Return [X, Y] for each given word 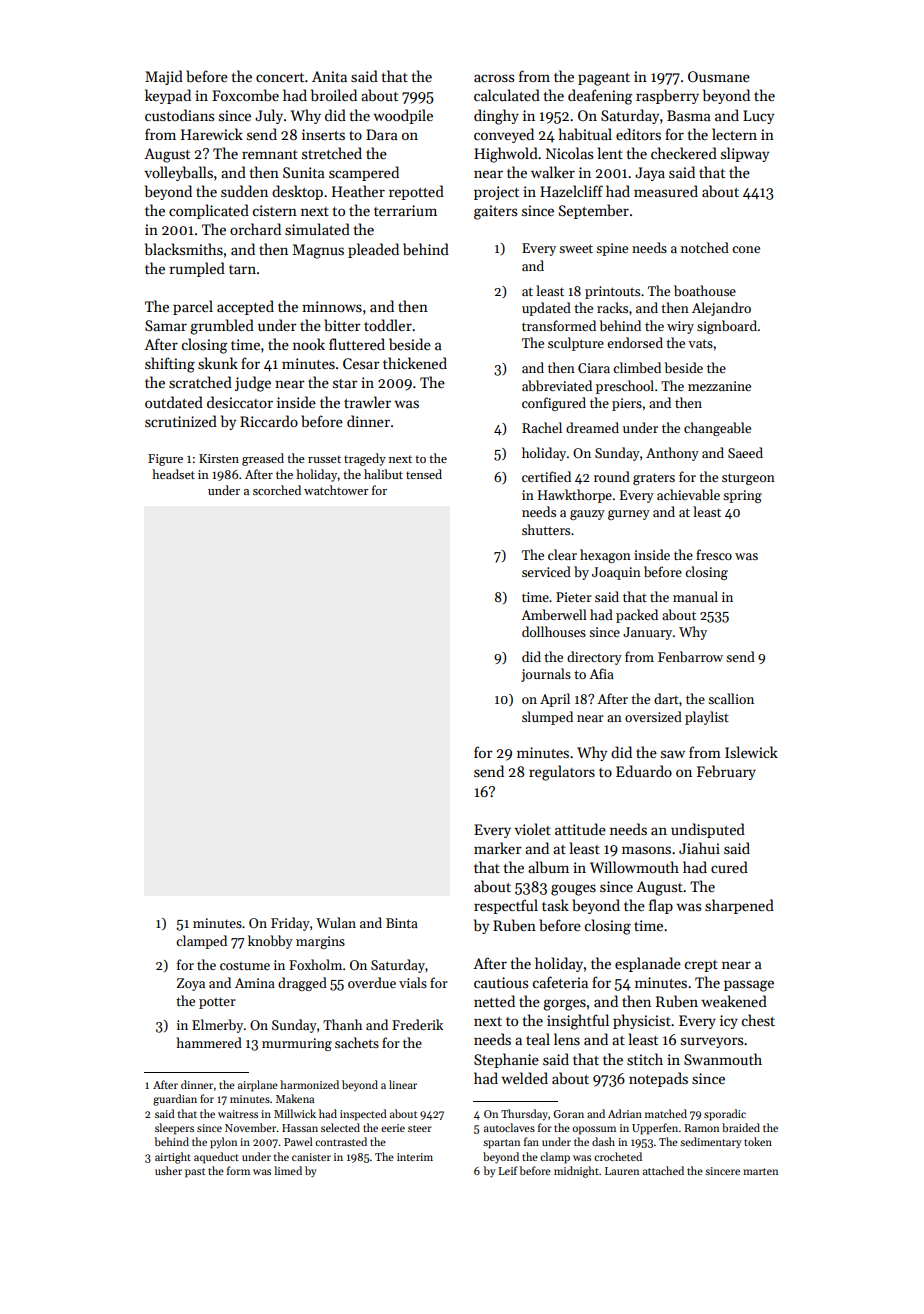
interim [415, 1157]
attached [663, 1170]
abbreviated [557, 385]
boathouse [705, 290]
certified [546, 476]
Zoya [191, 984]
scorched [277, 490]
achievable [688, 494]
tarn [242, 269]
